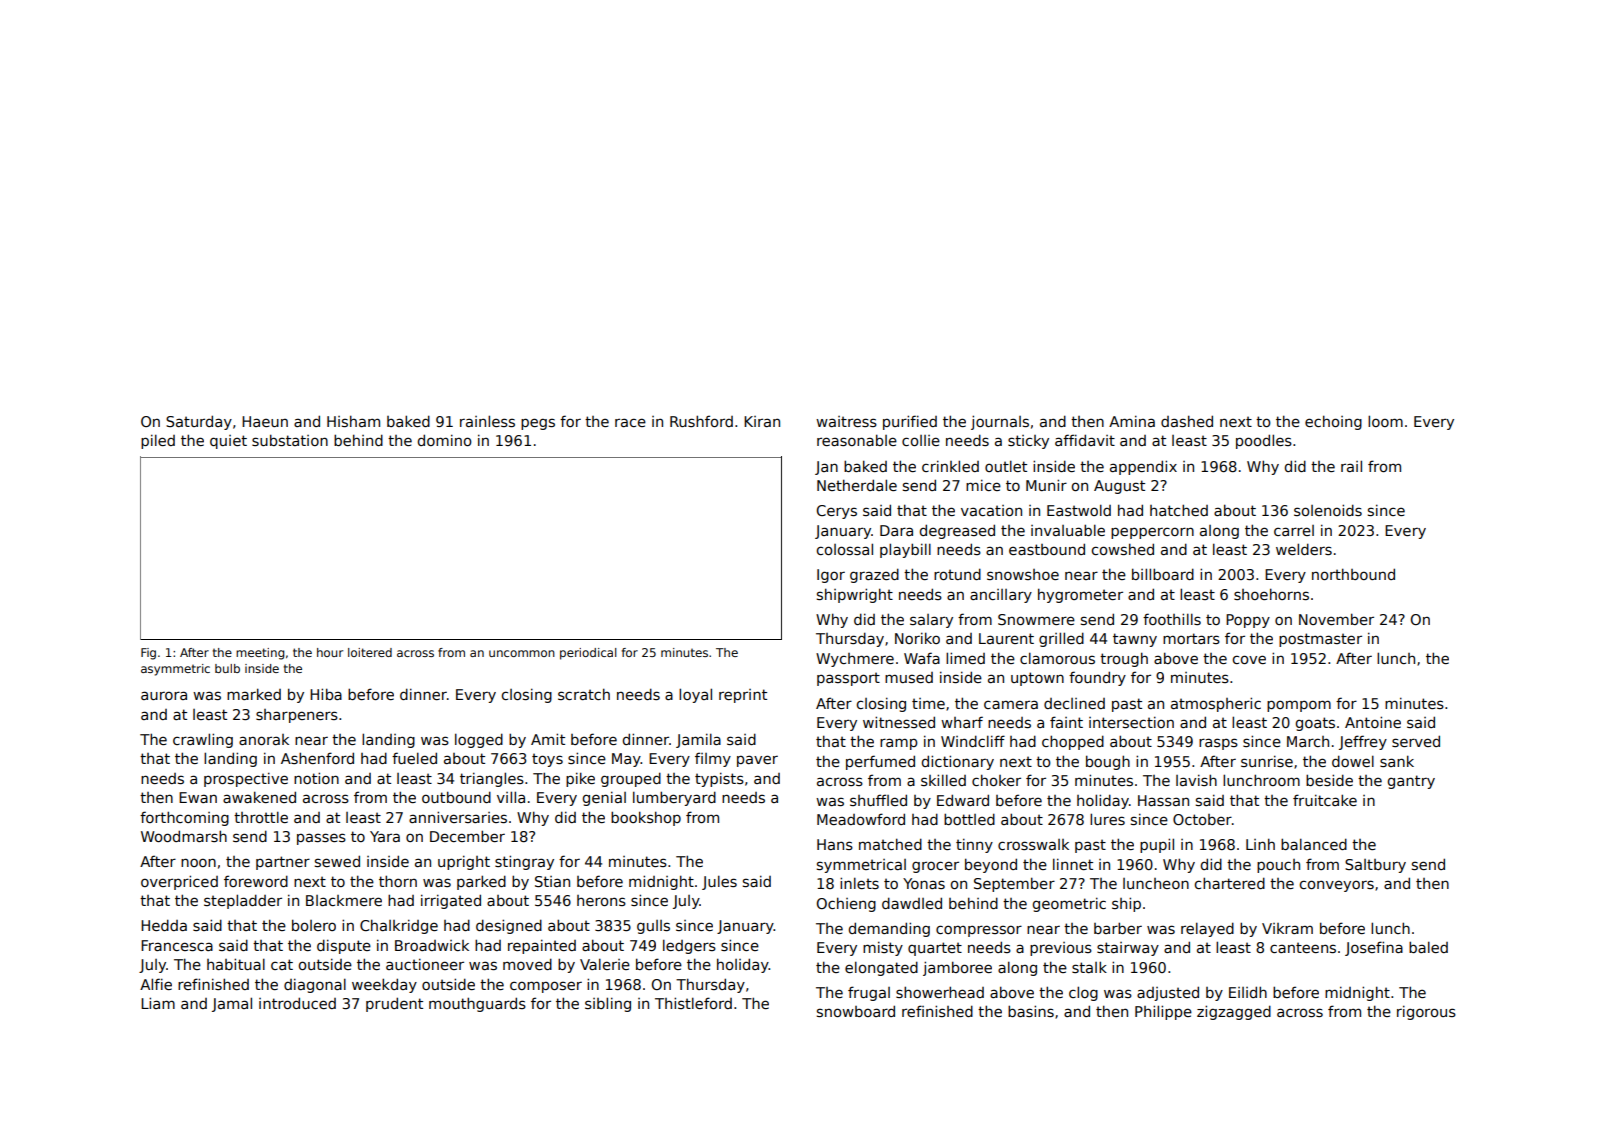 This screenshot has height=1130, width=1598. I want to click on scratch, so click(584, 694).
